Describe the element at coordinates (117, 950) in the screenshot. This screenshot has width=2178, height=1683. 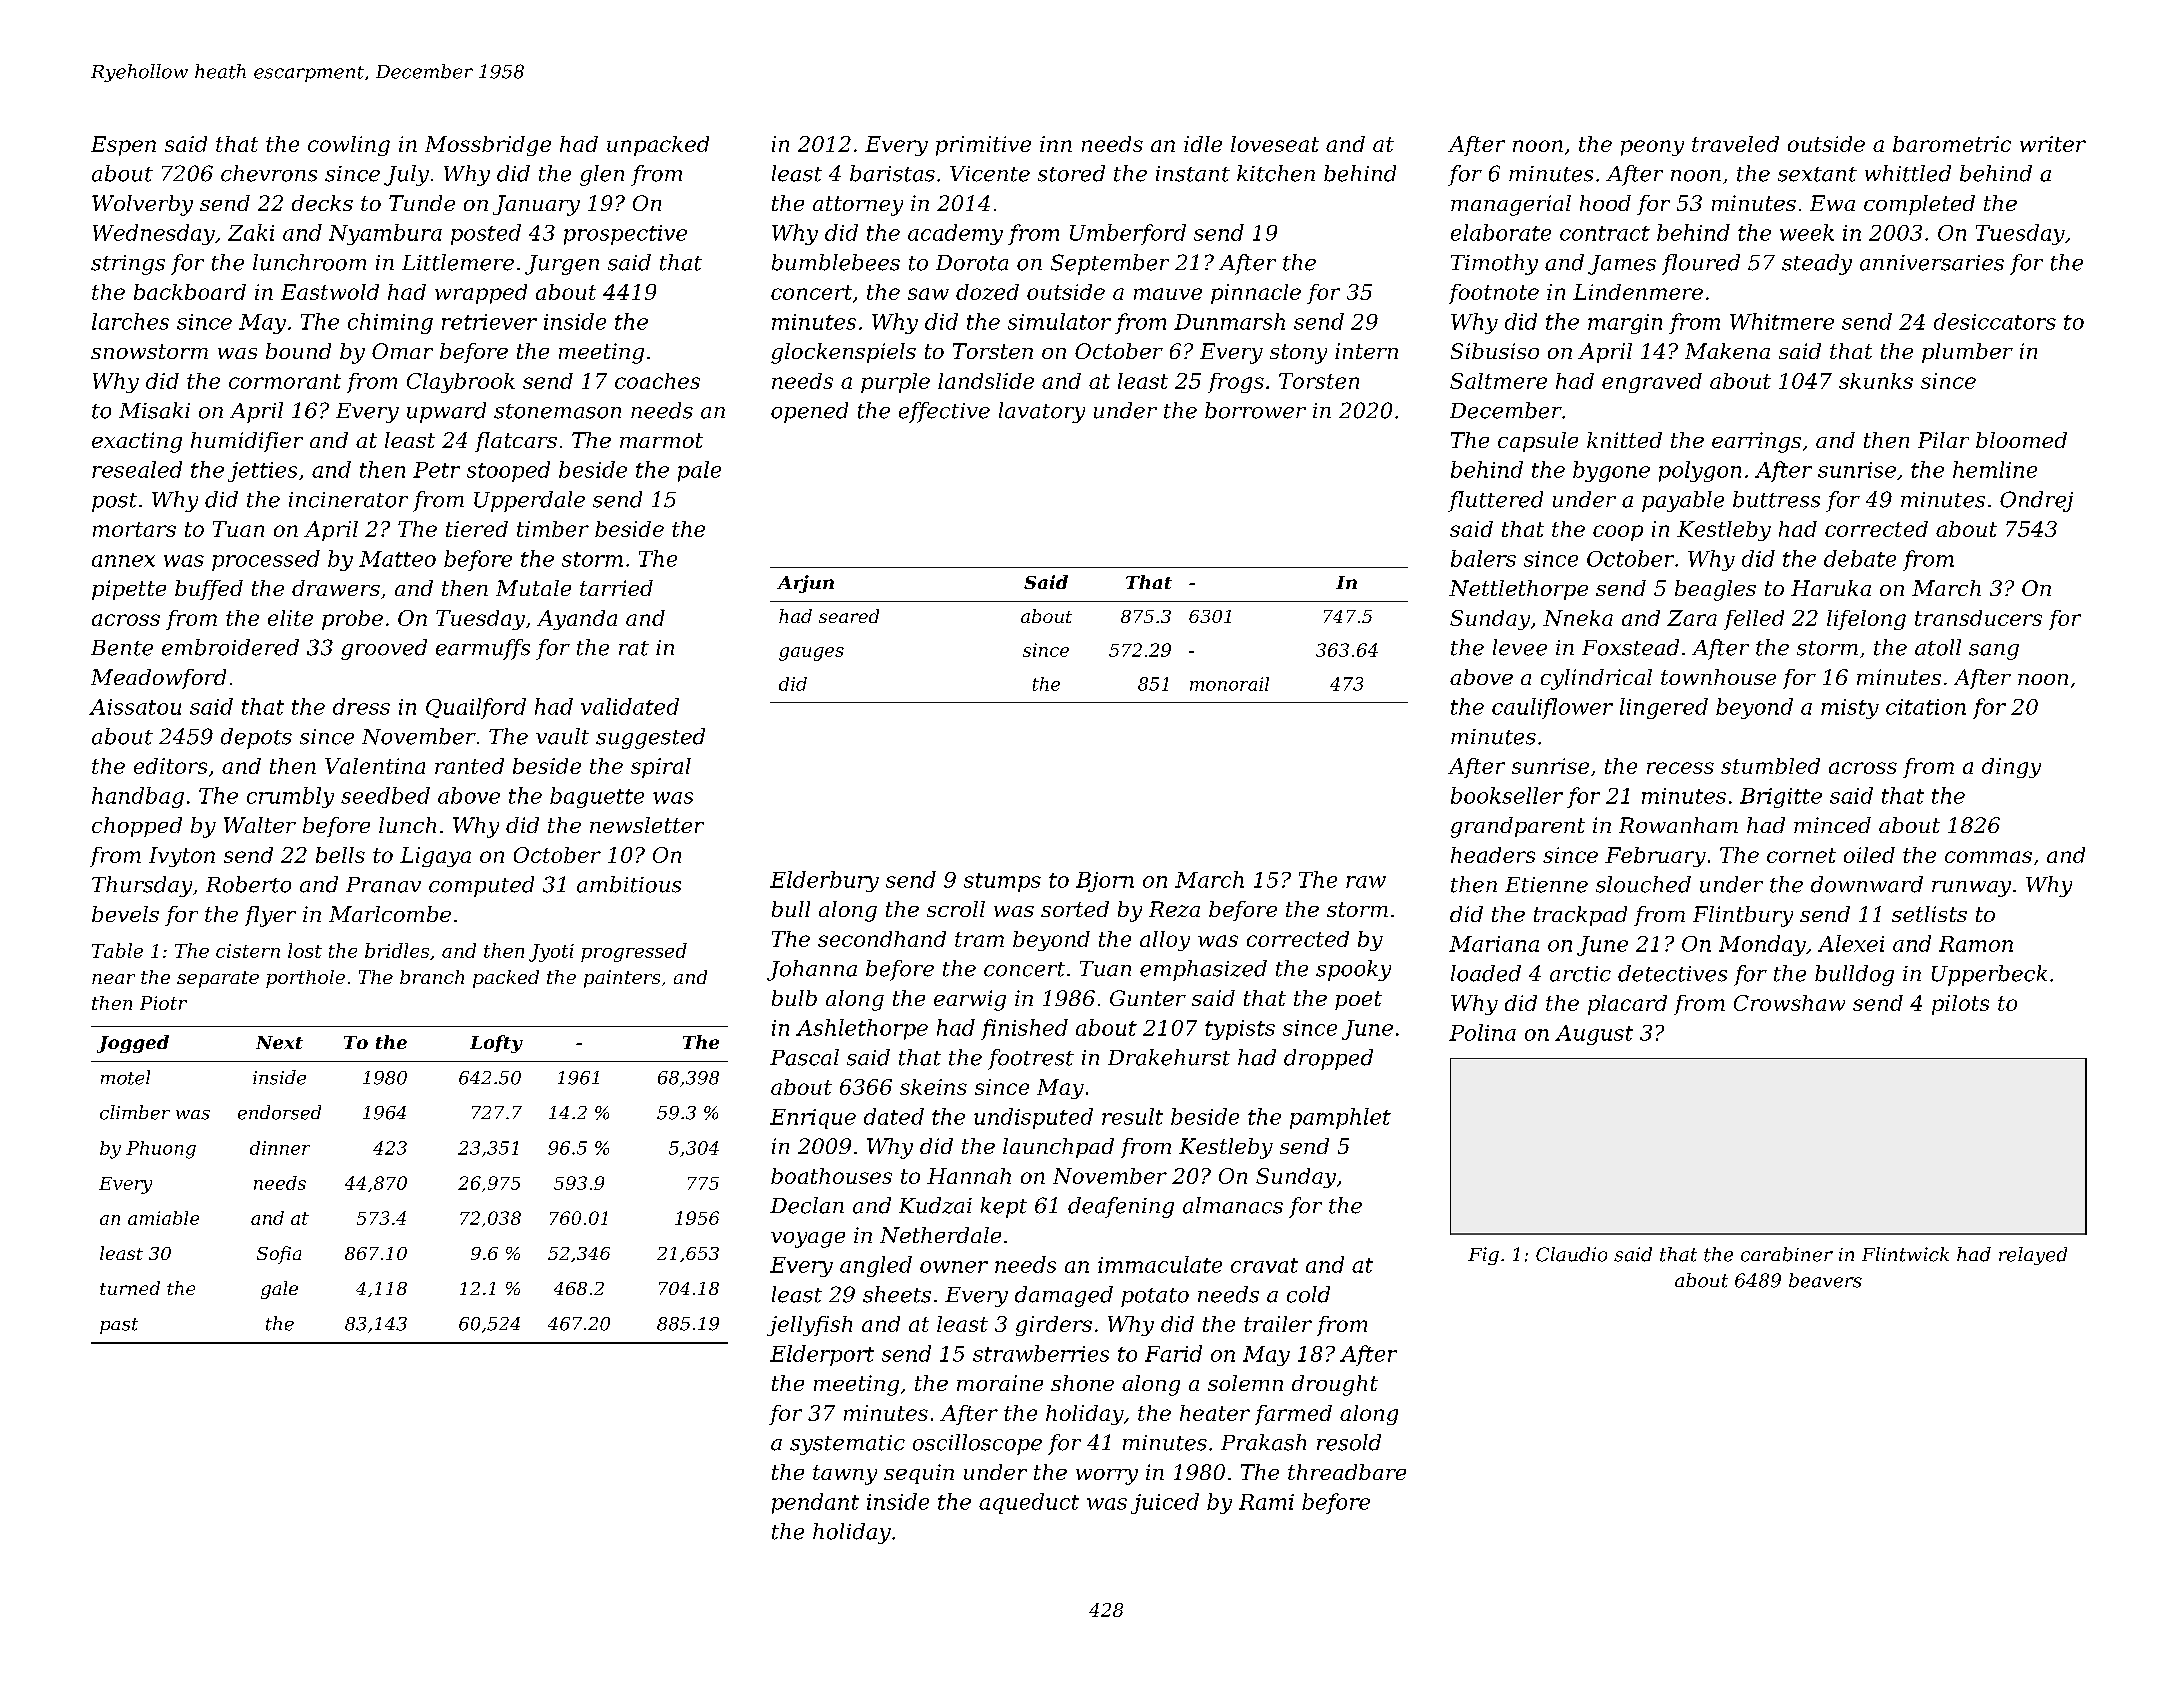
I see `Table` at that location.
